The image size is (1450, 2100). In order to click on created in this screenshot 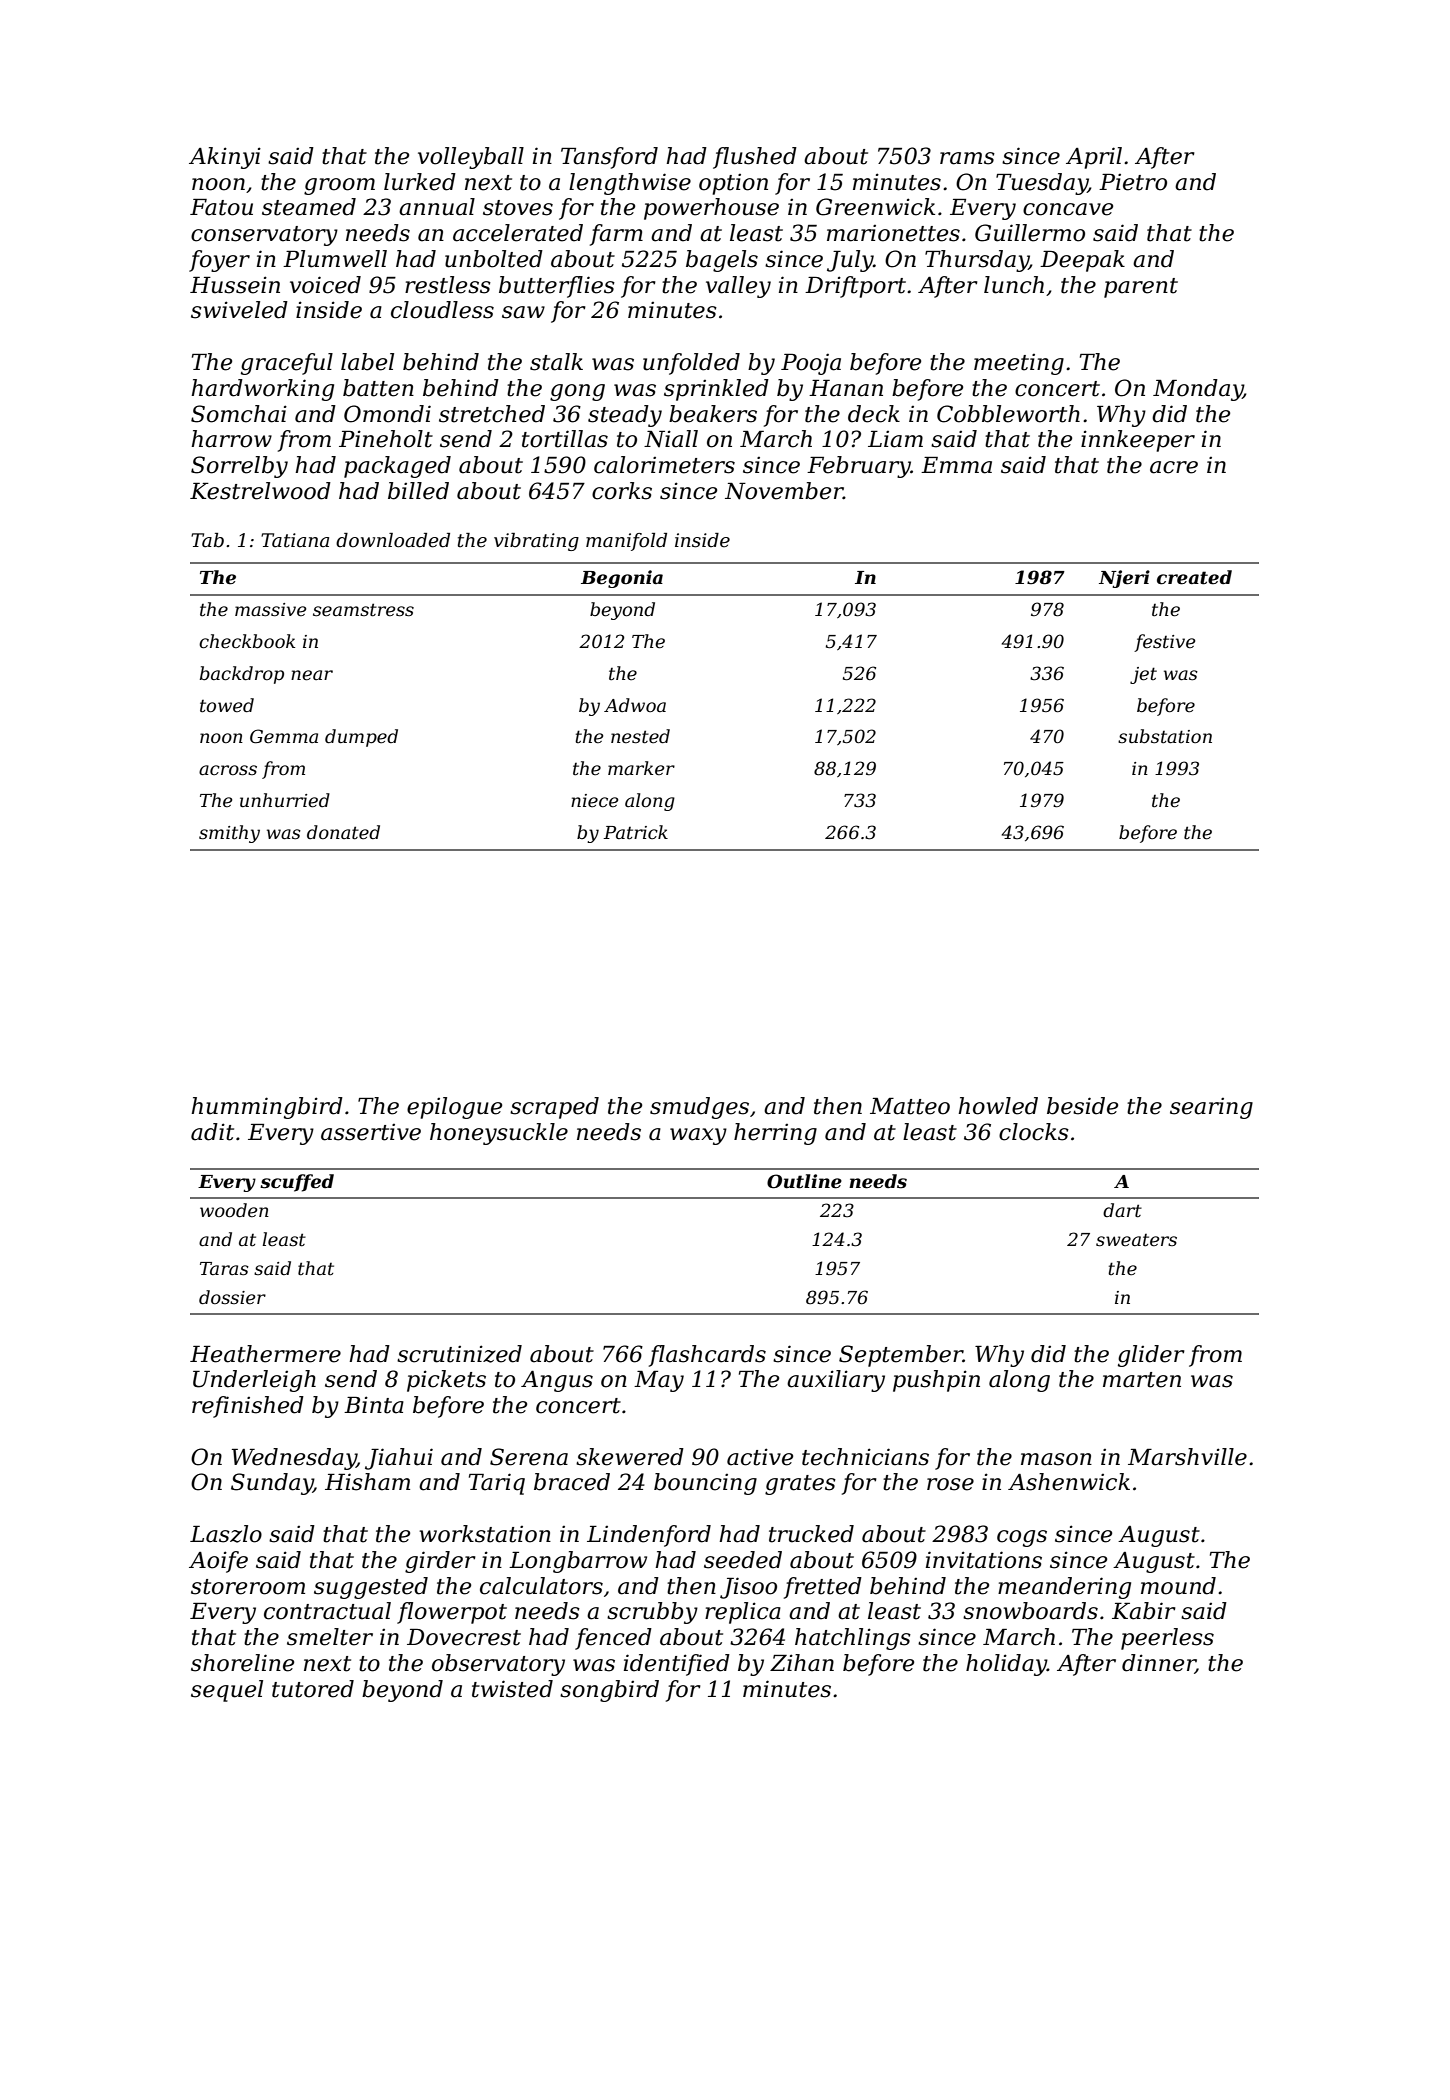, I will do `click(1194, 577)`.
